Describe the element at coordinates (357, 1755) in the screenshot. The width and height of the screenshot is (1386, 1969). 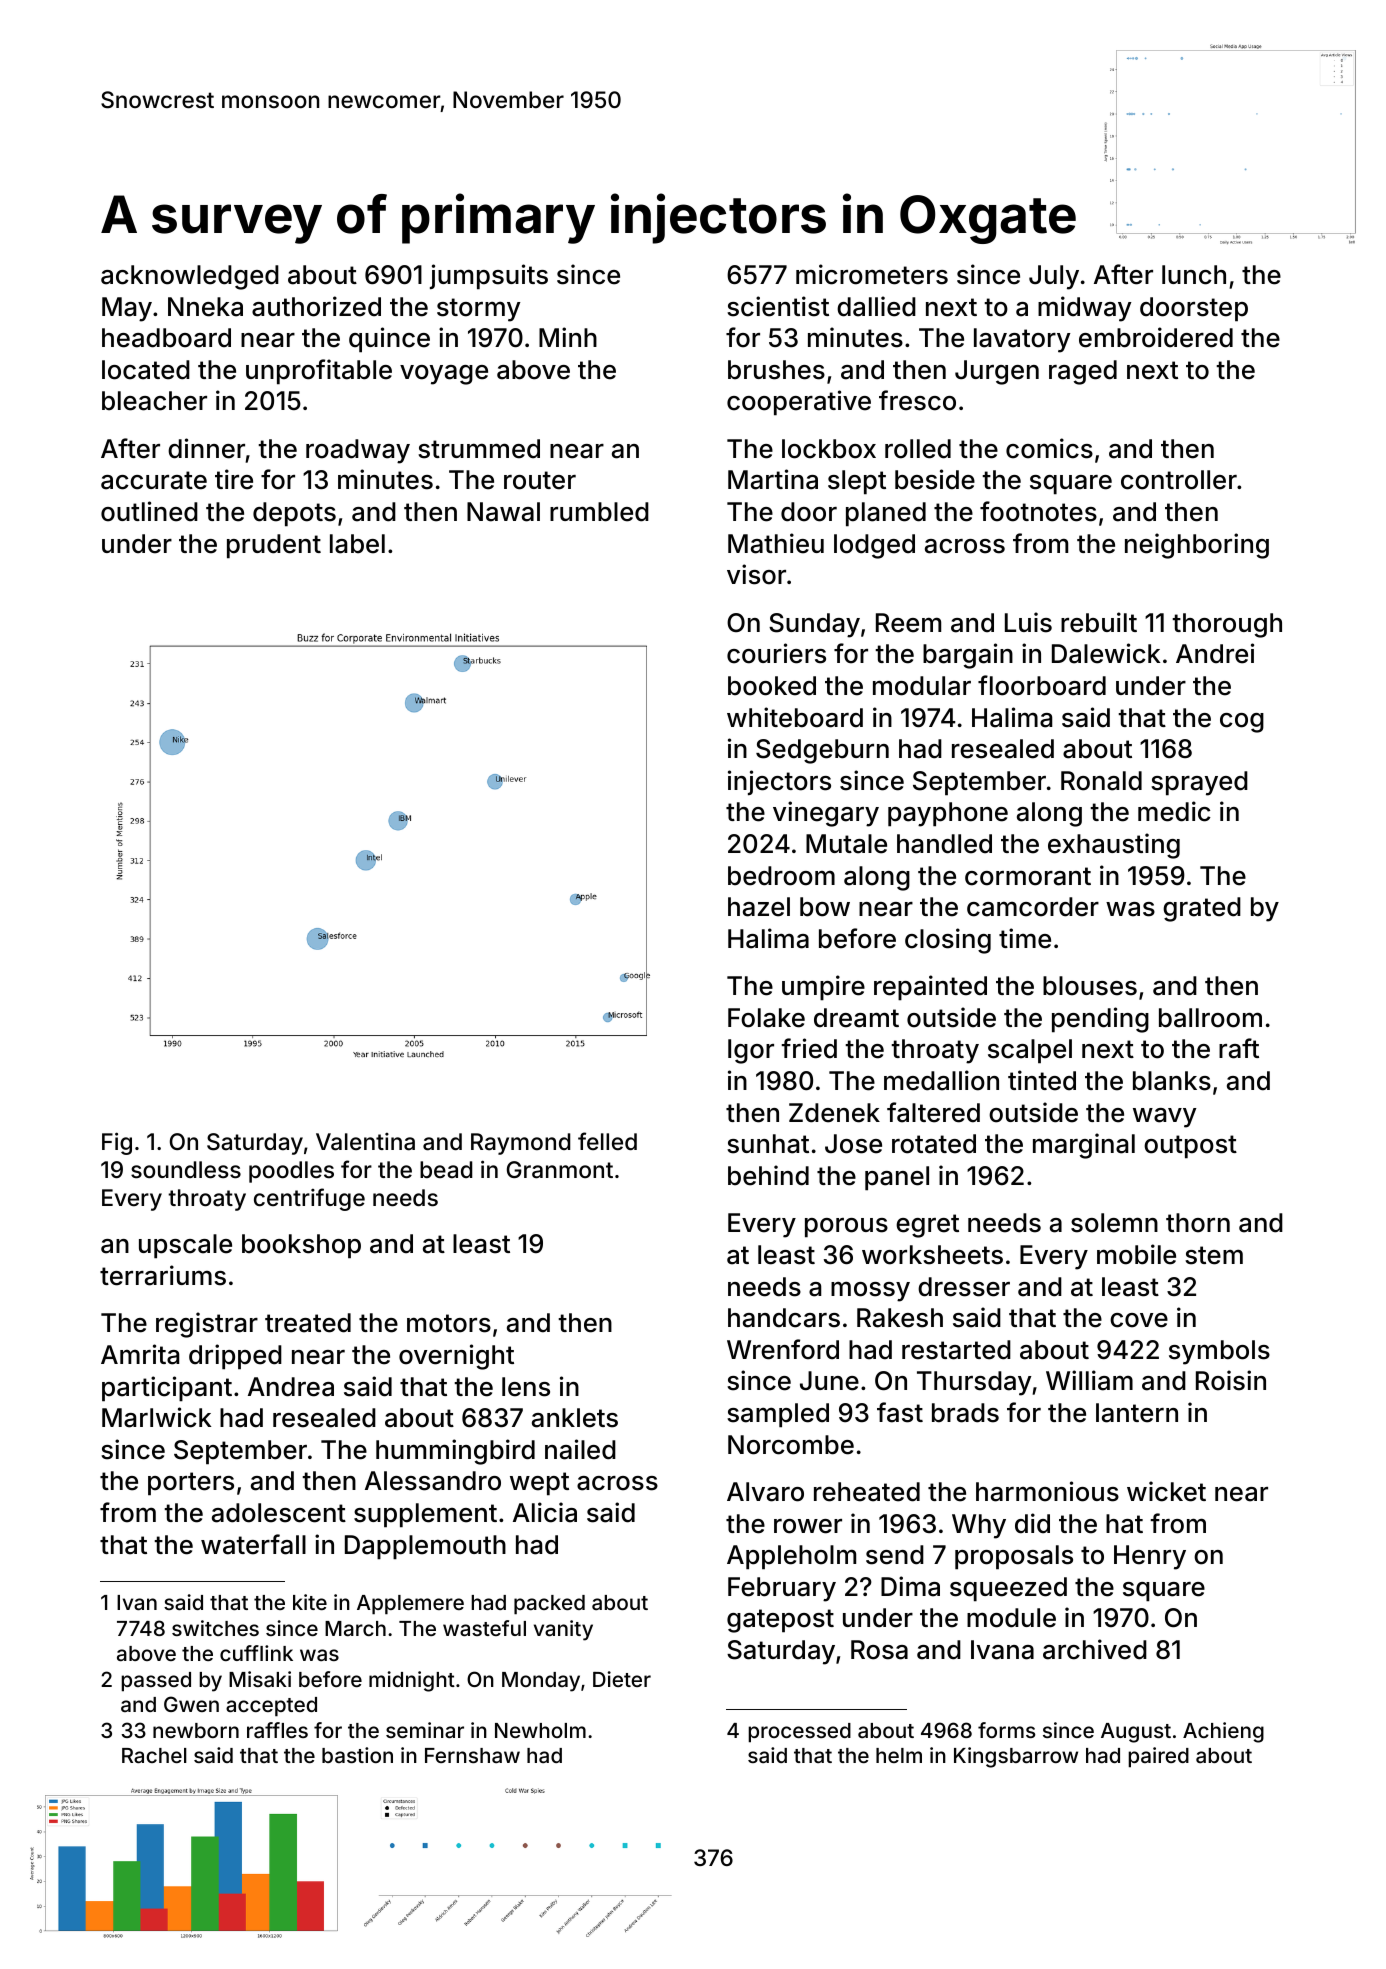
I see `bastion` at that location.
